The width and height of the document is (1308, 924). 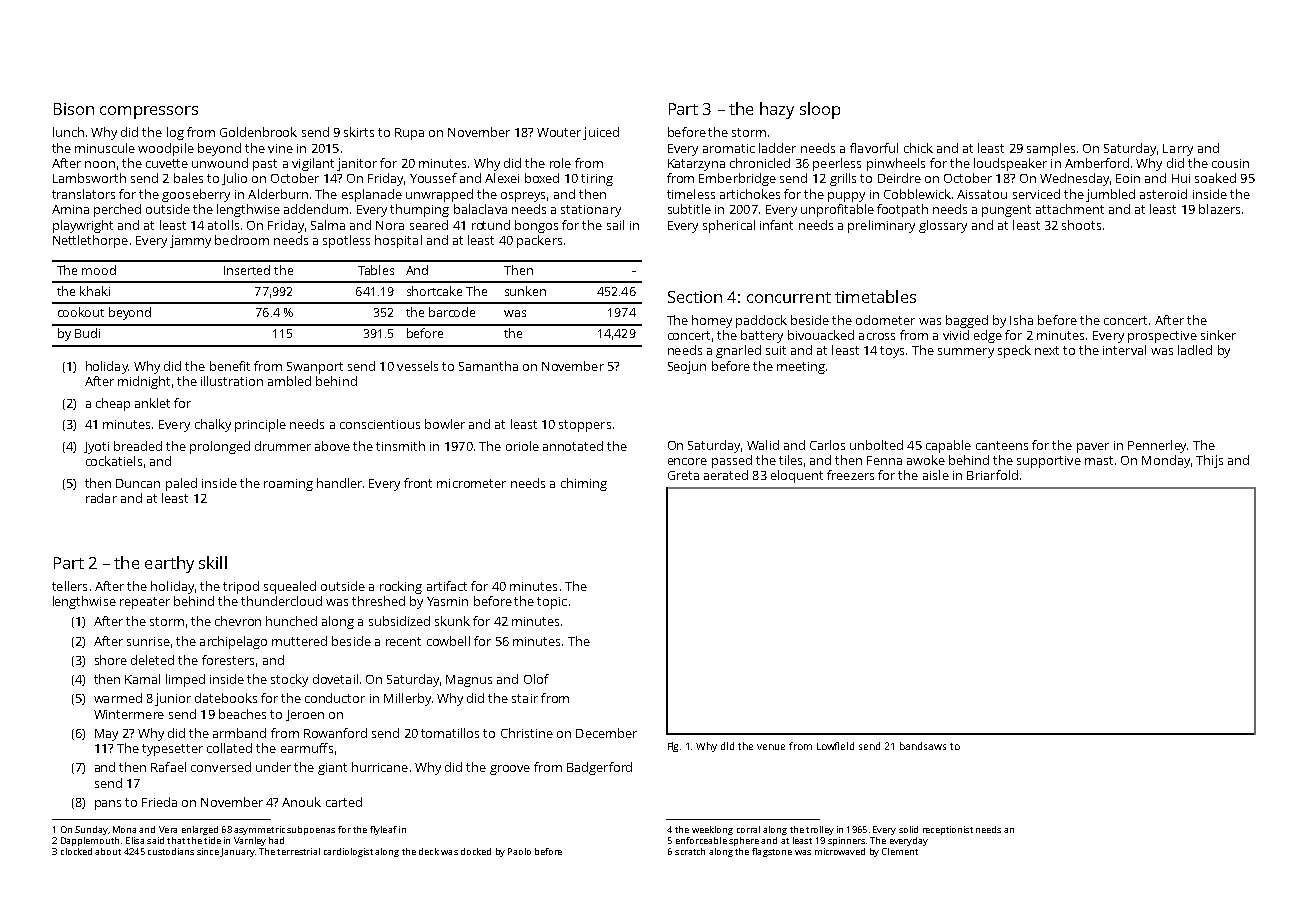 What do you see at coordinates (258, 132) in the document?
I see `Goldenbrook` at bounding box center [258, 132].
